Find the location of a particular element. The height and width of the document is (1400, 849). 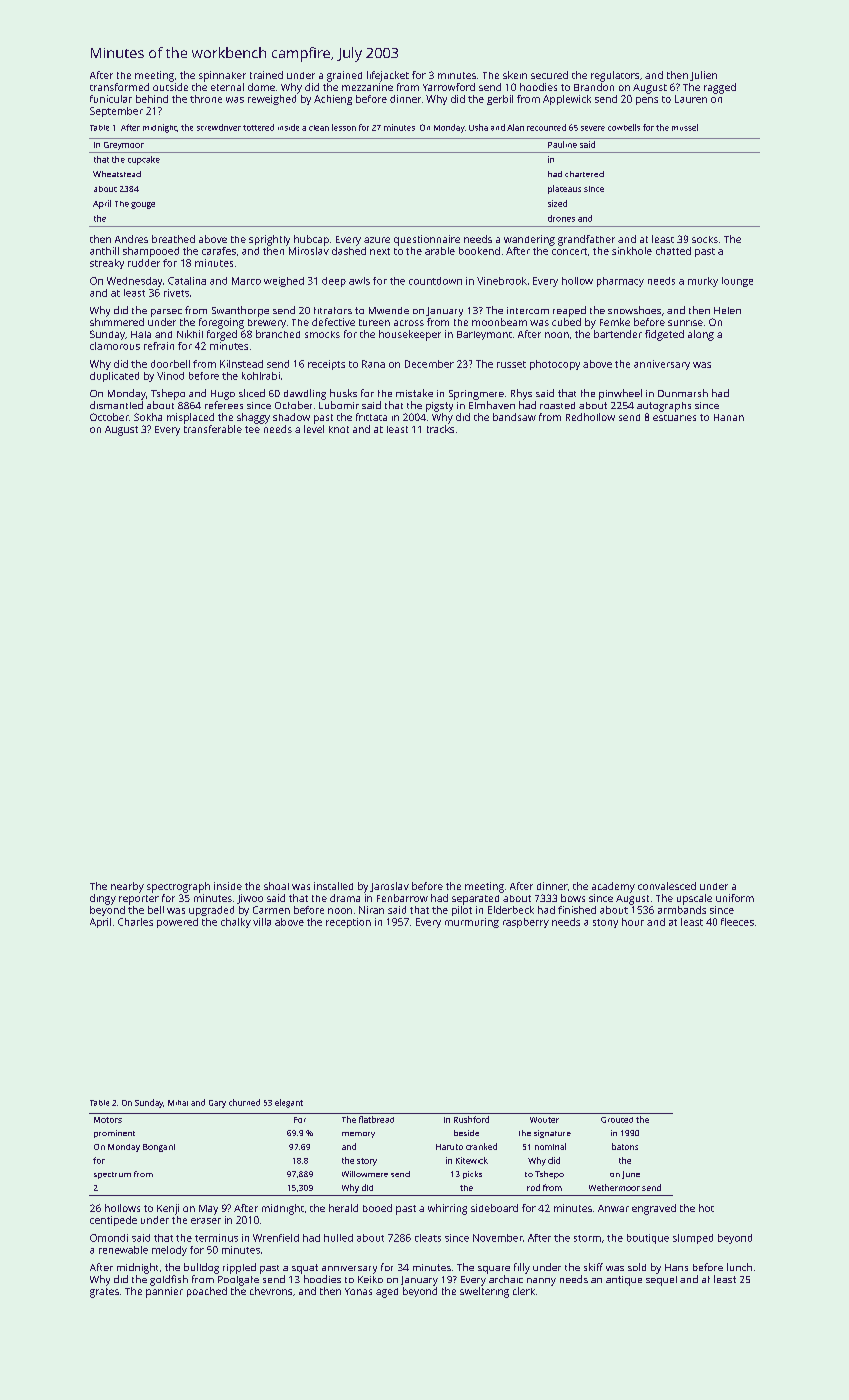

Julien is located at coordinates (703, 76).
